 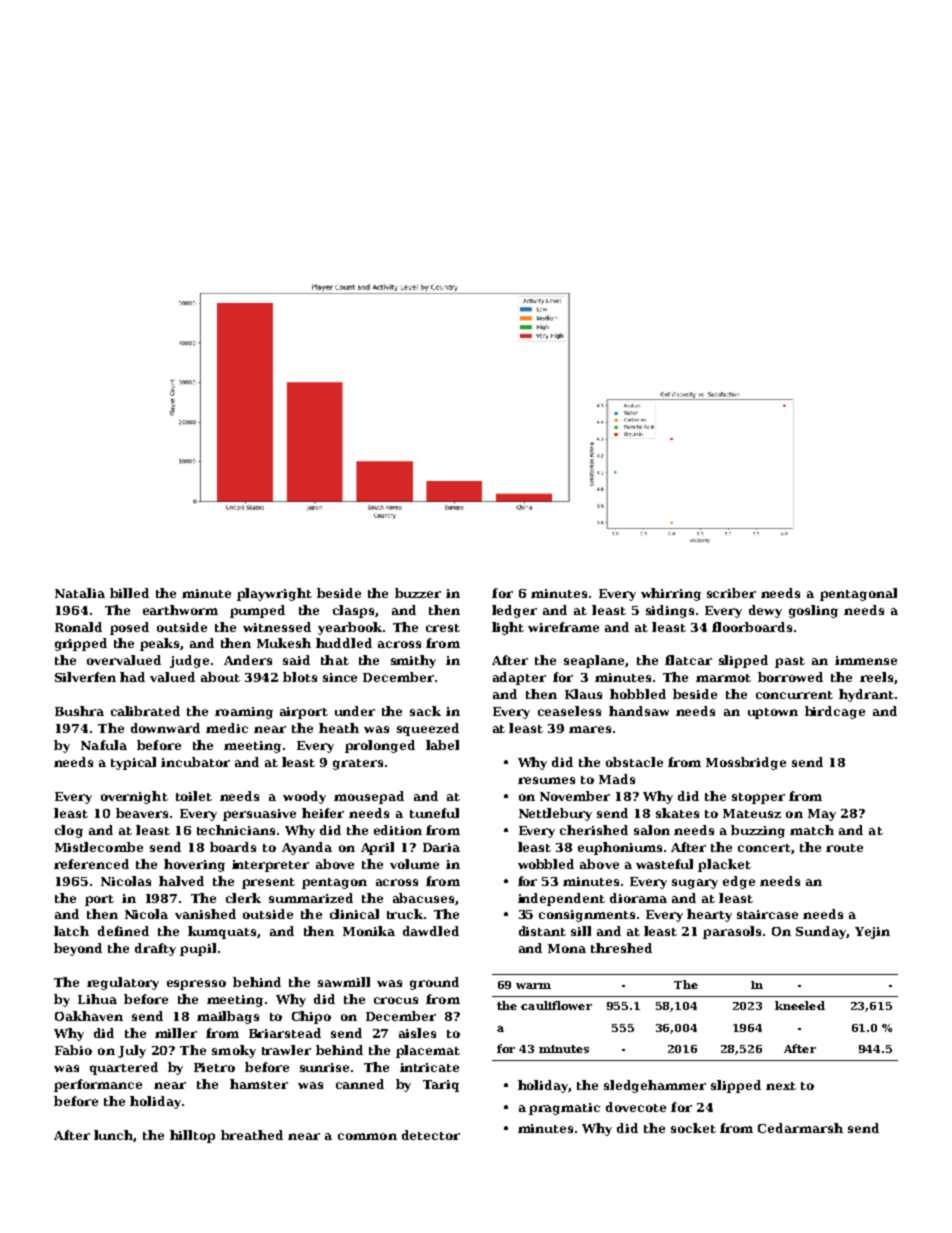 I want to click on typical, so click(x=133, y=763).
